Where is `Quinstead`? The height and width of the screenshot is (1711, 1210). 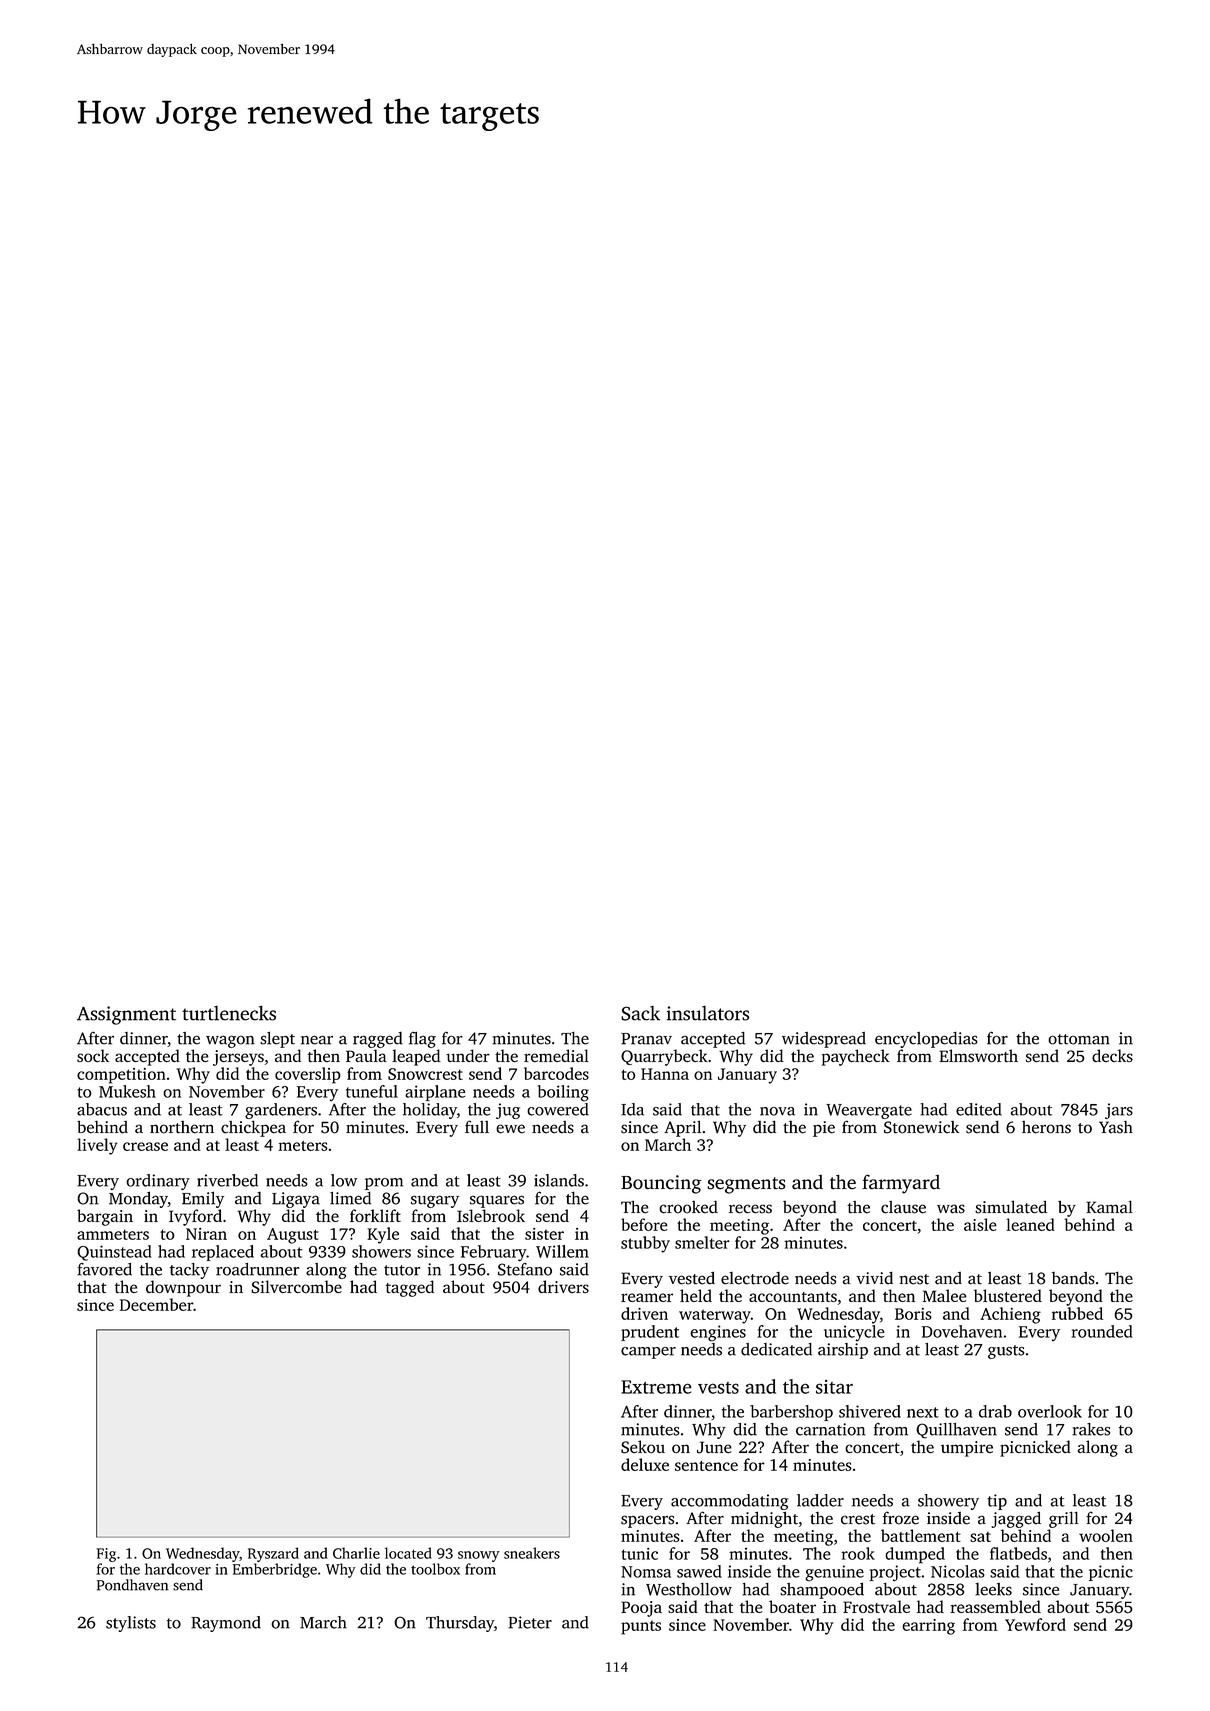 Quinstead is located at coordinates (114, 1253).
